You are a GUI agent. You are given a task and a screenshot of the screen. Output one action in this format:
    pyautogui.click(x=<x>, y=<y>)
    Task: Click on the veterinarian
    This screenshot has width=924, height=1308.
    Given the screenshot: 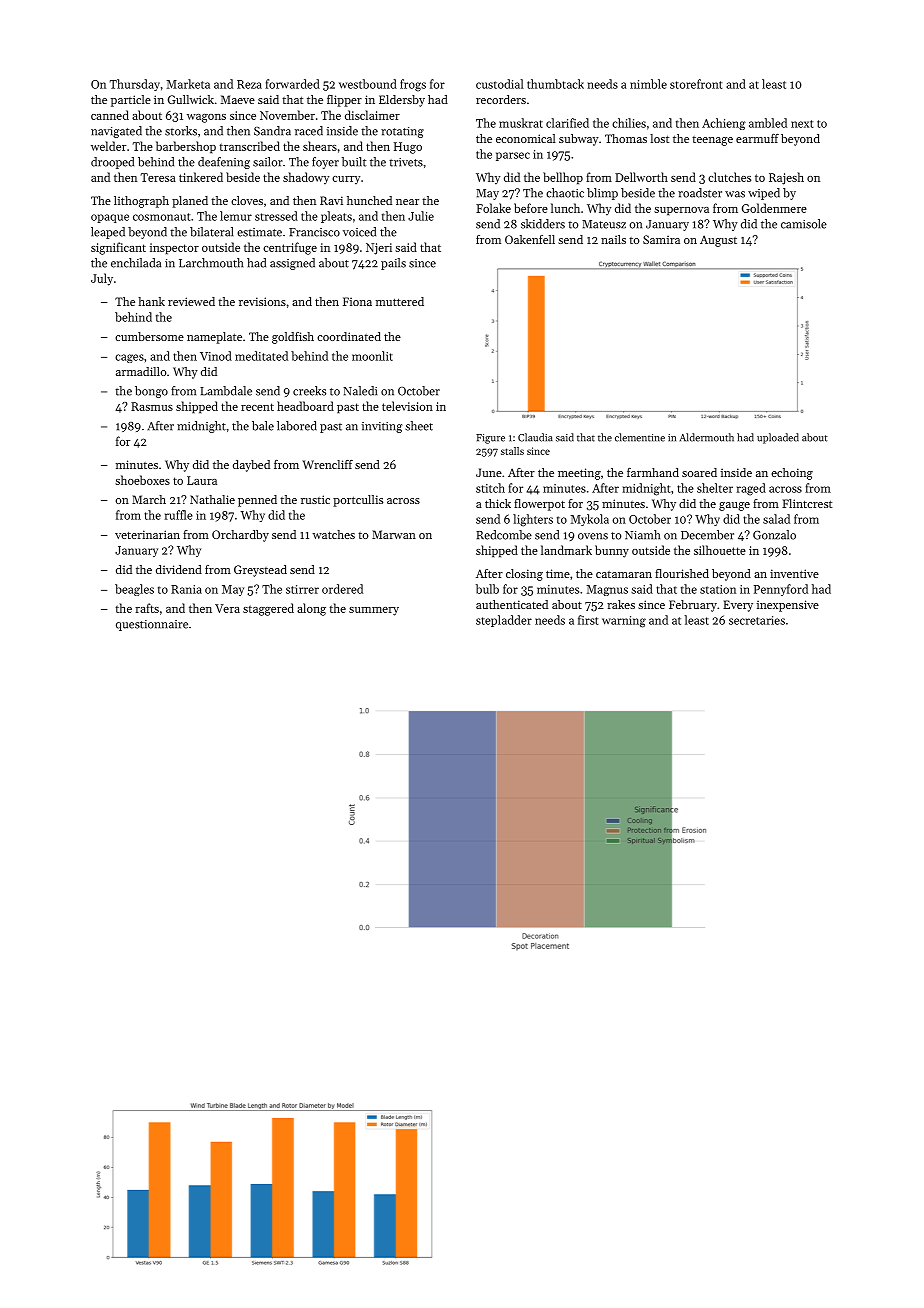 What is the action you would take?
    pyautogui.click(x=147, y=534)
